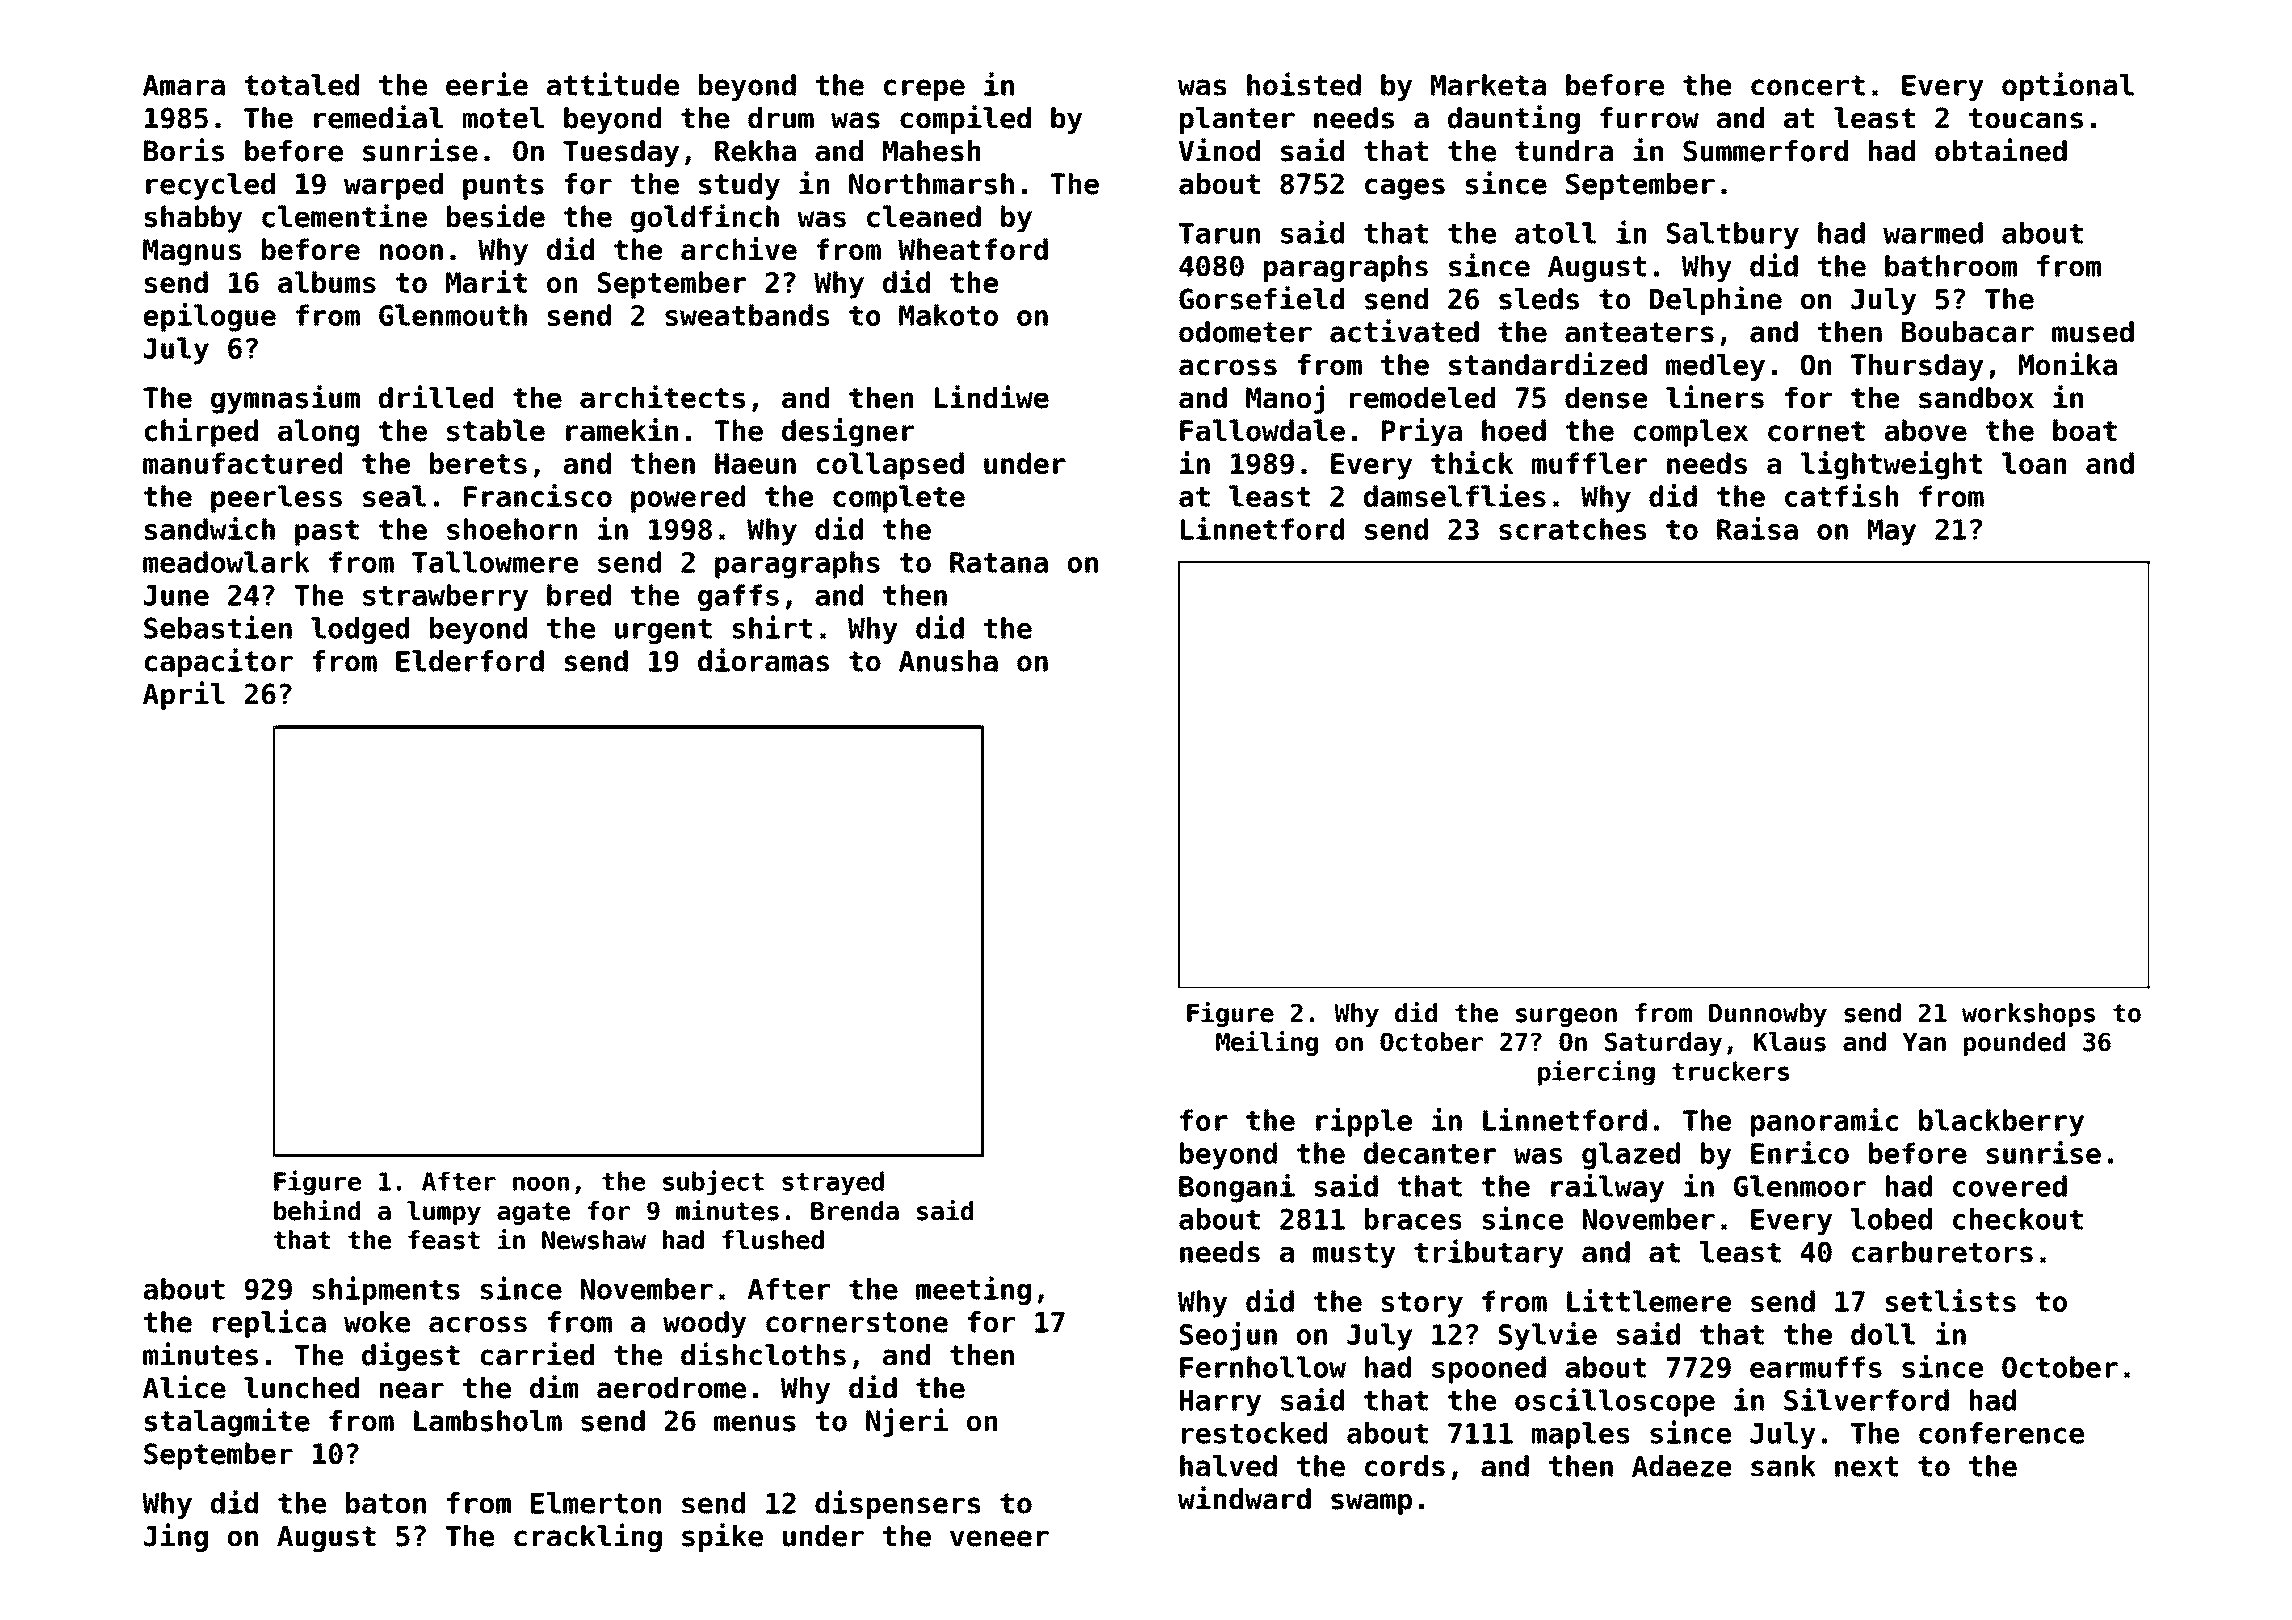 The image size is (2292, 1620). I want to click on Meiling, so click(1267, 1043).
